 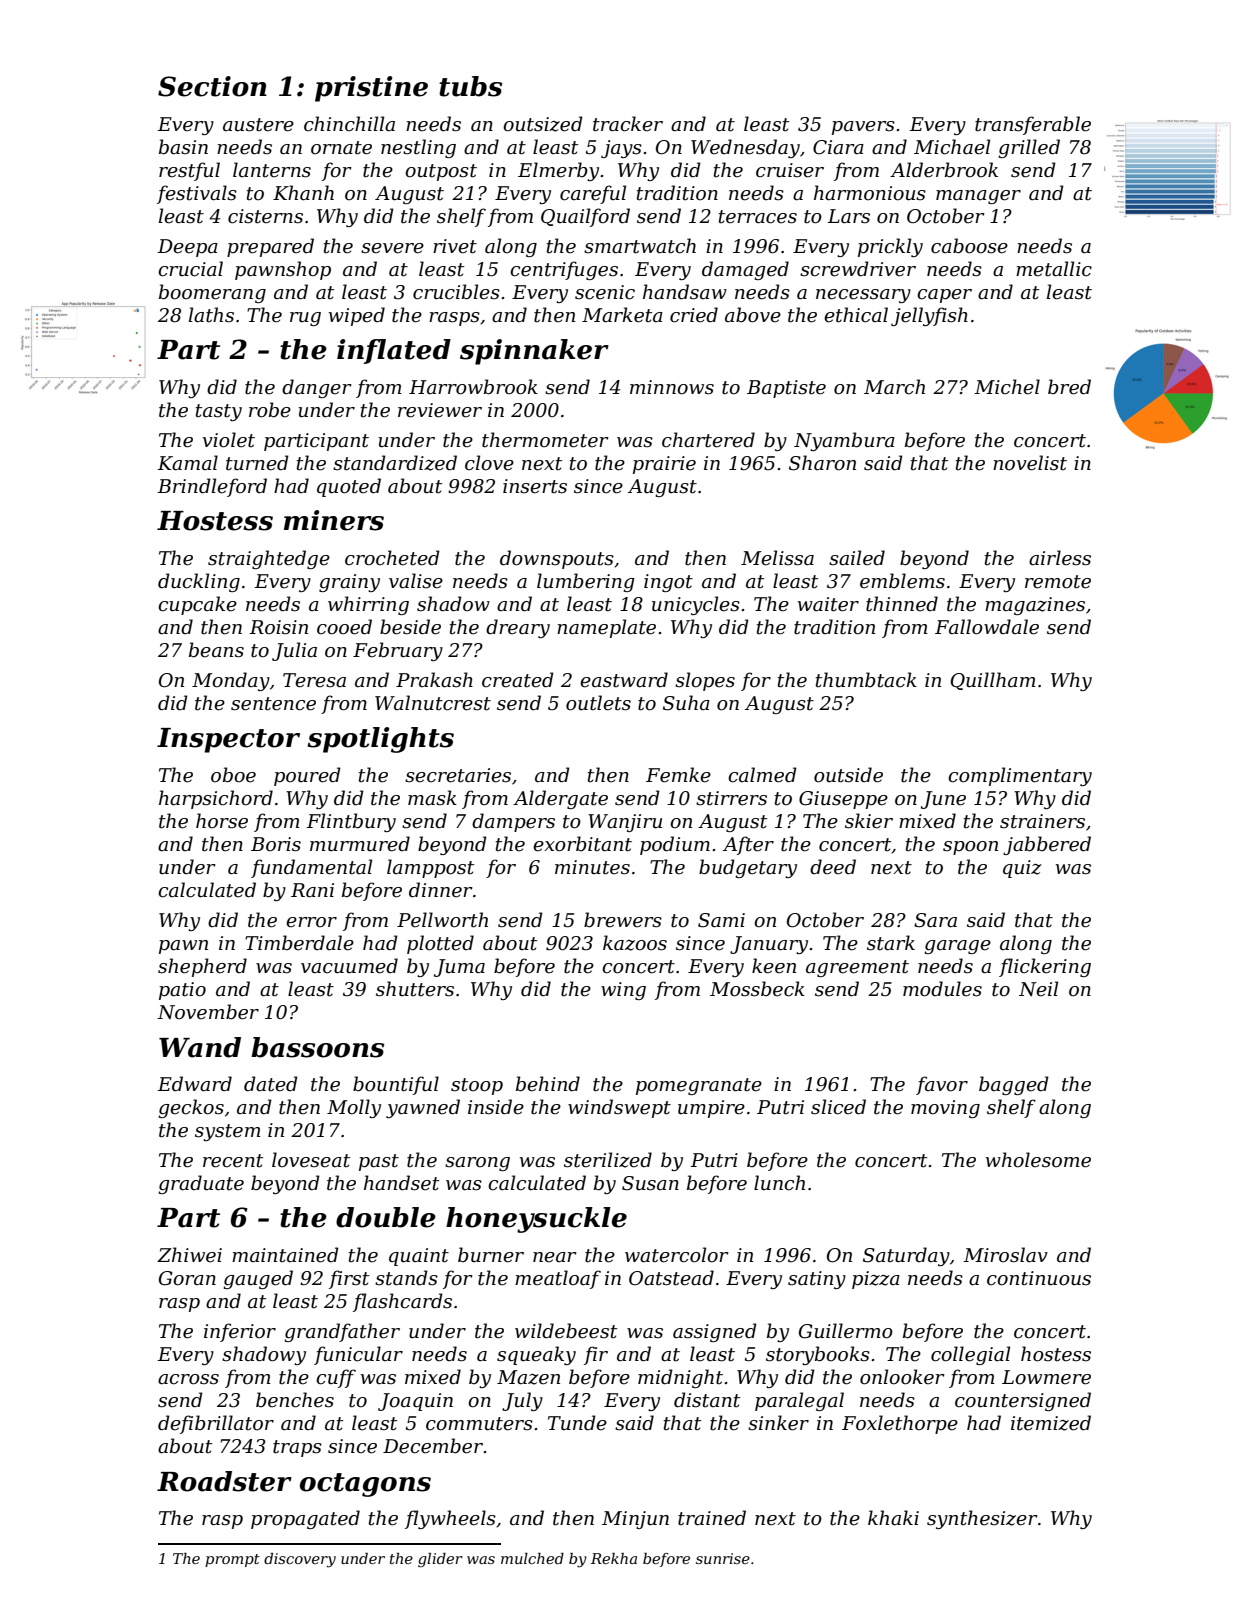 What do you see at coordinates (189, 1255) in the screenshot?
I see `Zhiwei` at bounding box center [189, 1255].
